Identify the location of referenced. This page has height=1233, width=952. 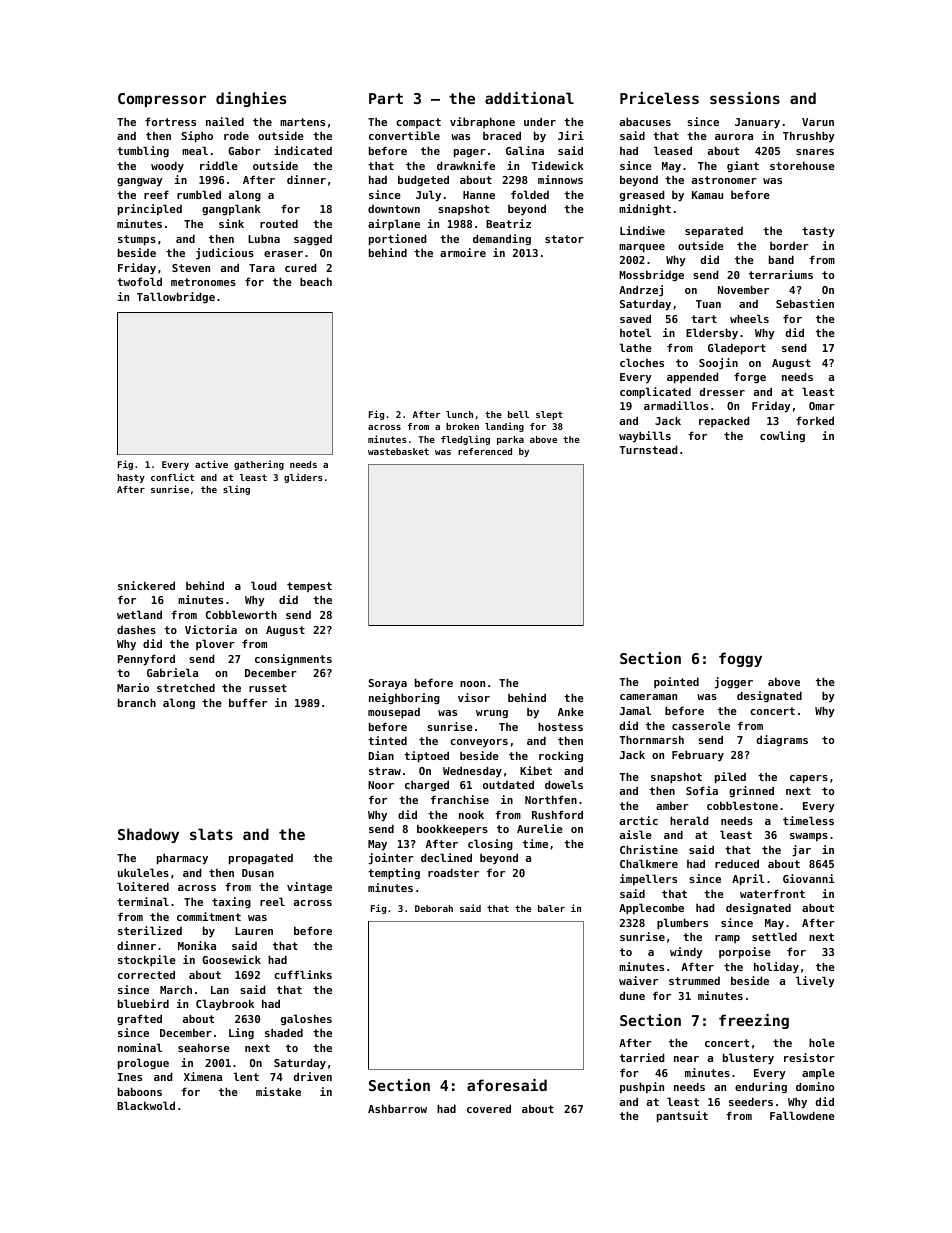
(485, 451).
